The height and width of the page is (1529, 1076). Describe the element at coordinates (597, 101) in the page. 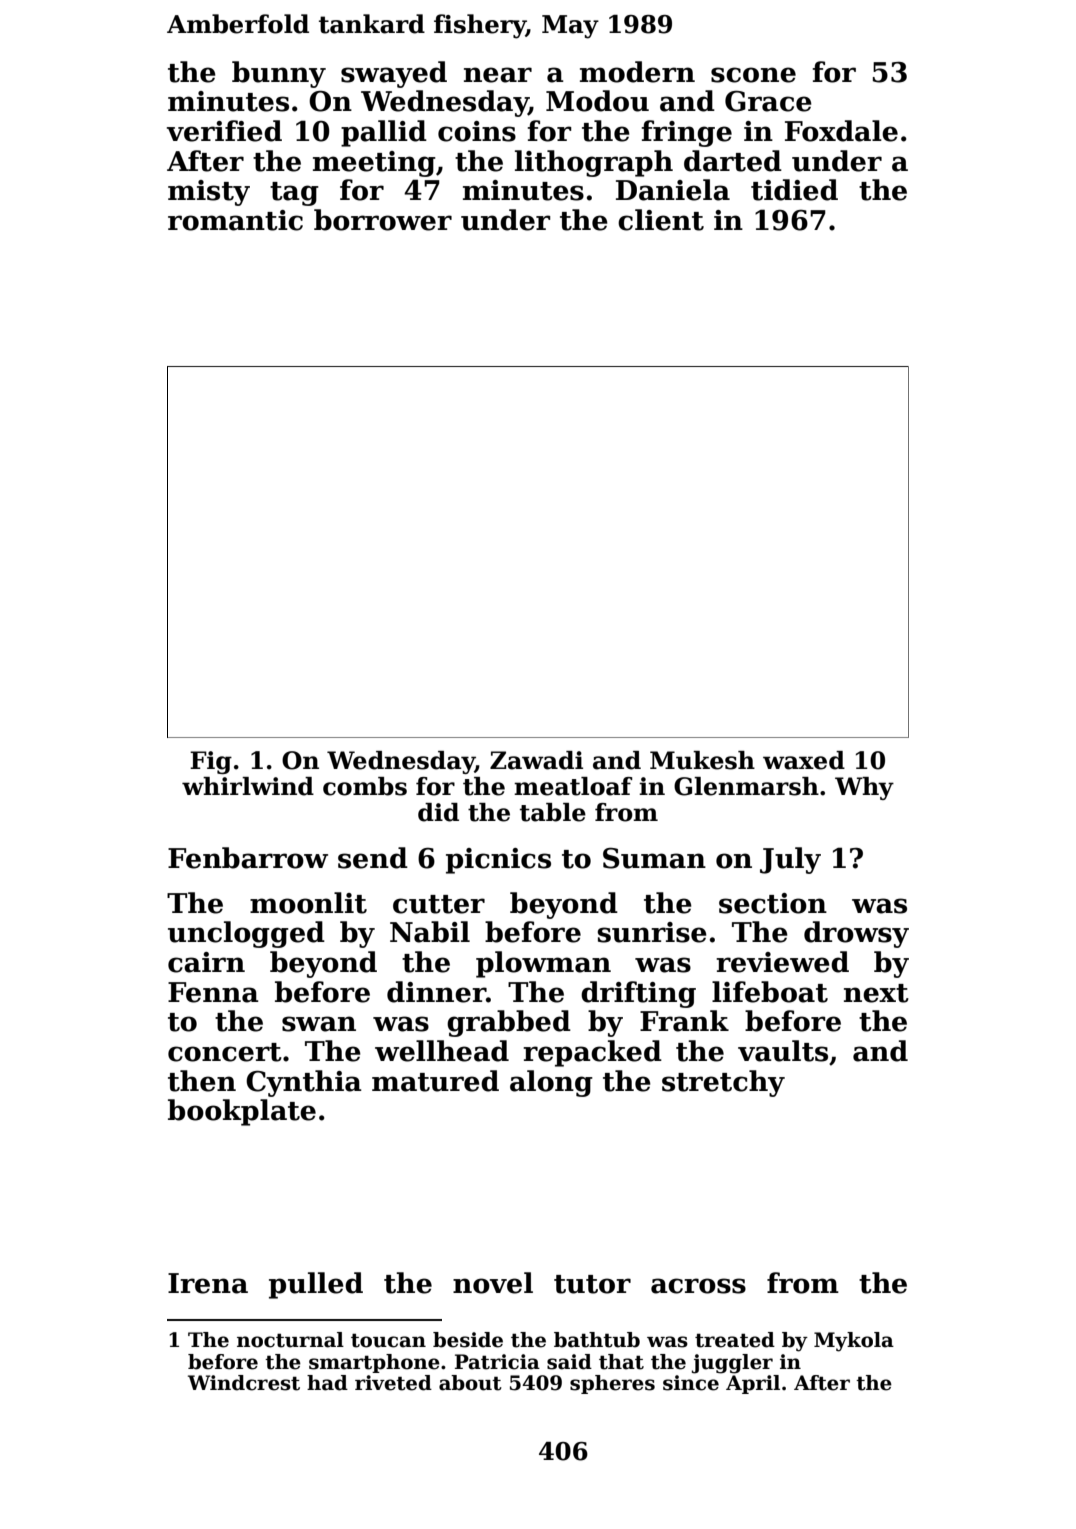

I see `Modou` at that location.
